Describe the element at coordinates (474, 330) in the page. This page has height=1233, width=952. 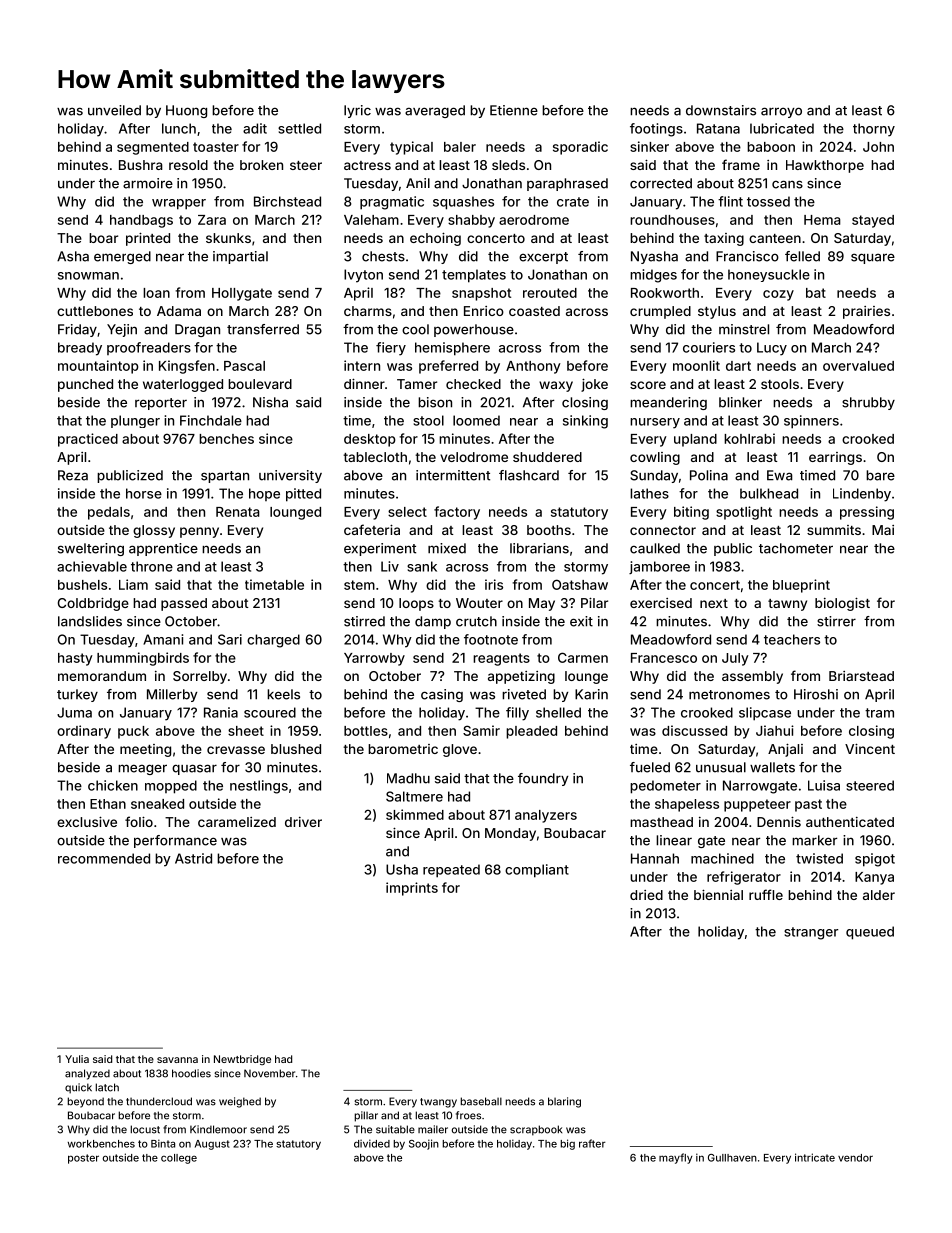
I see `powerhouse` at that location.
